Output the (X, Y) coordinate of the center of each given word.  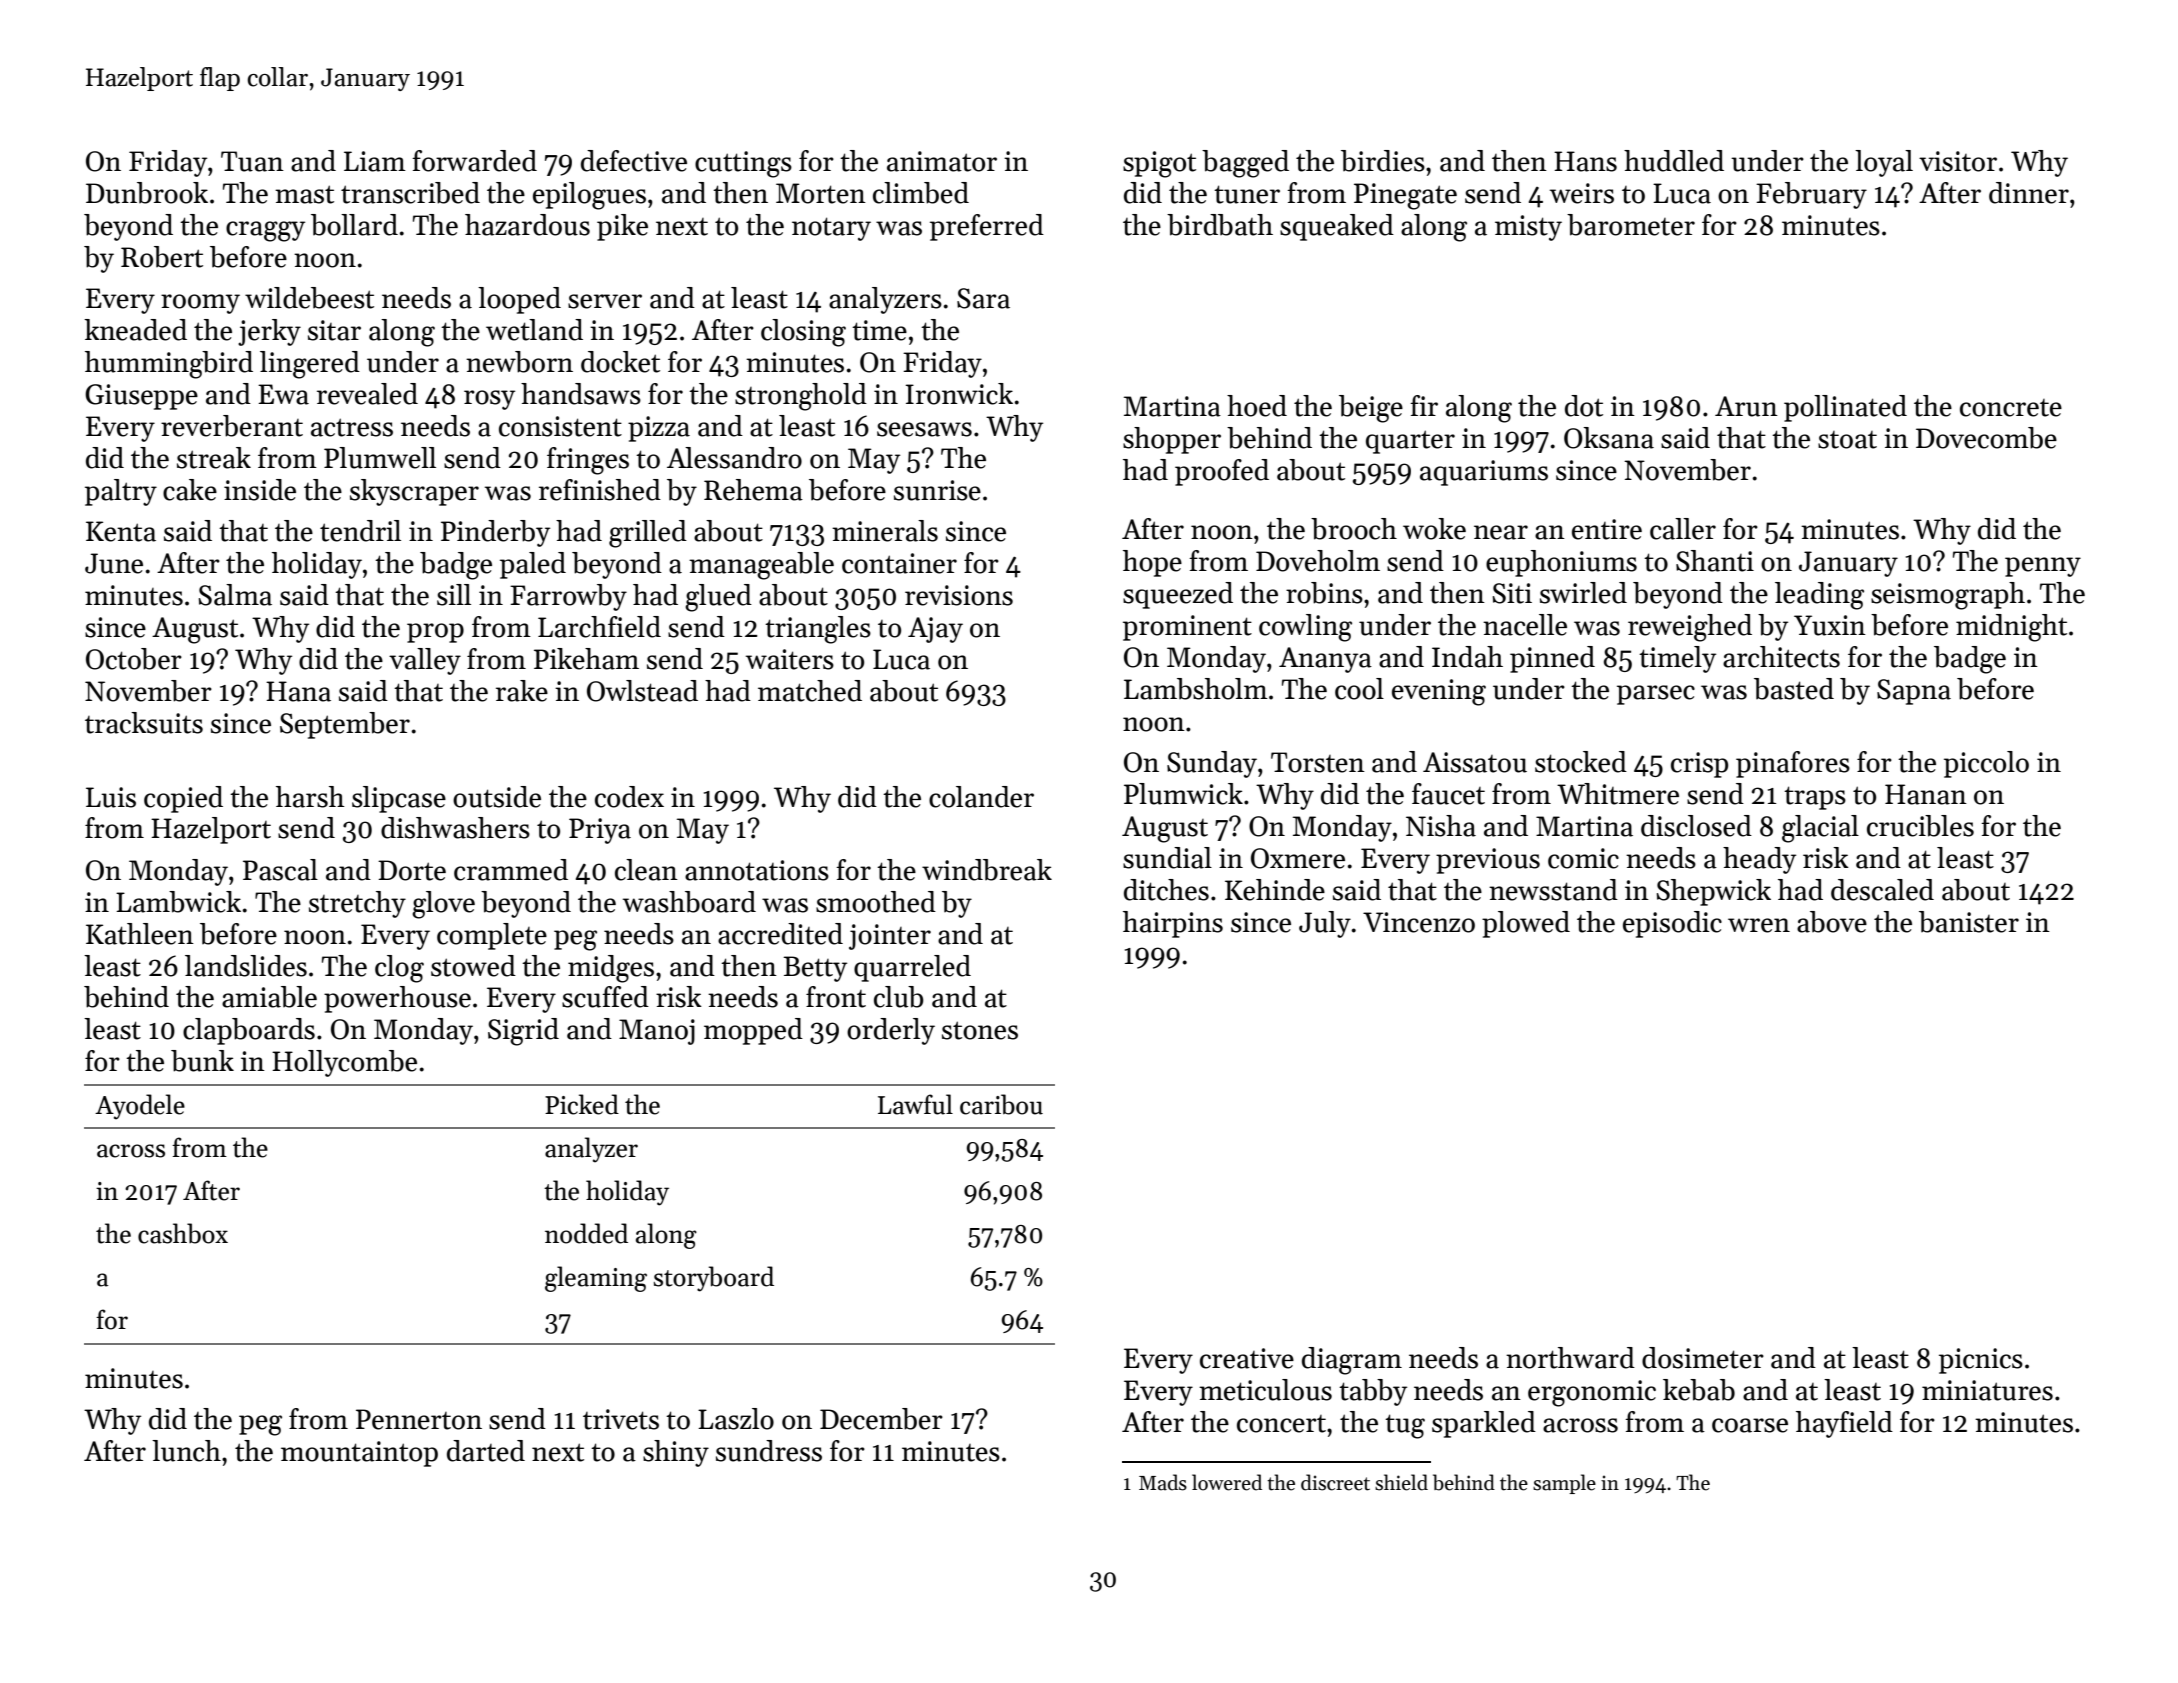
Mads (1163, 1482)
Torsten (1318, 762)
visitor (1958, 161)
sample (1564, 1484)
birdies (1383, 161)
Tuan (252, 161)
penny (2043, 567)
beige (1371, 409)
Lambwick (178, 902)
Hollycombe (344, 1063)
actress (352, 427)
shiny (676, 1453)
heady (1759, 860)
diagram (1352, 1361)
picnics (1981, 1361)
